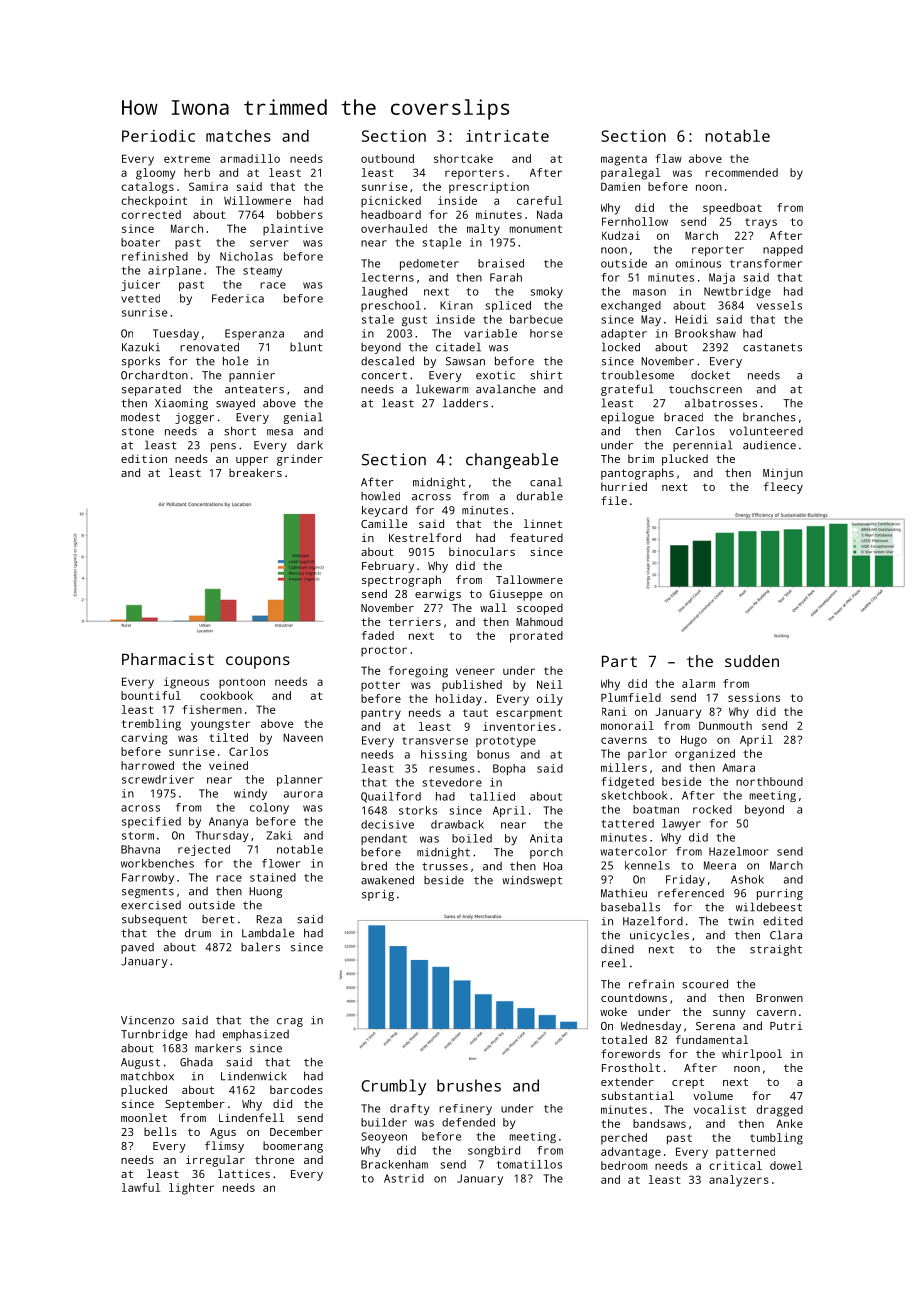  I want to click on beret, so click(218, 919).
